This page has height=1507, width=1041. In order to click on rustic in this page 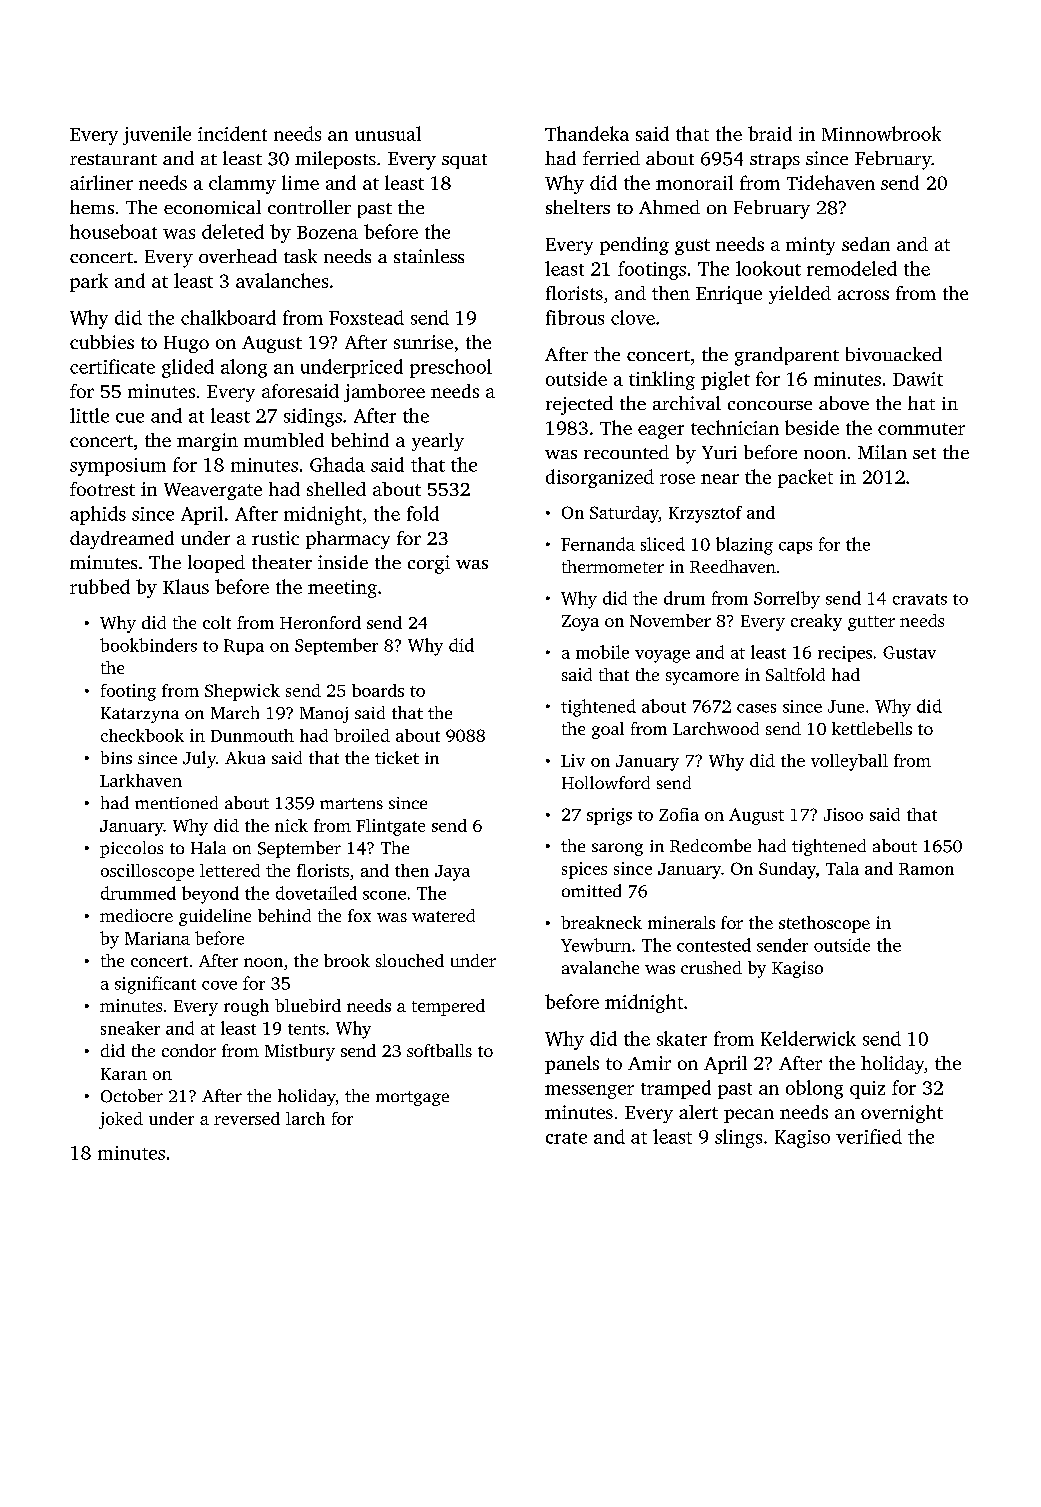, I will do `click(275, 538)`.
